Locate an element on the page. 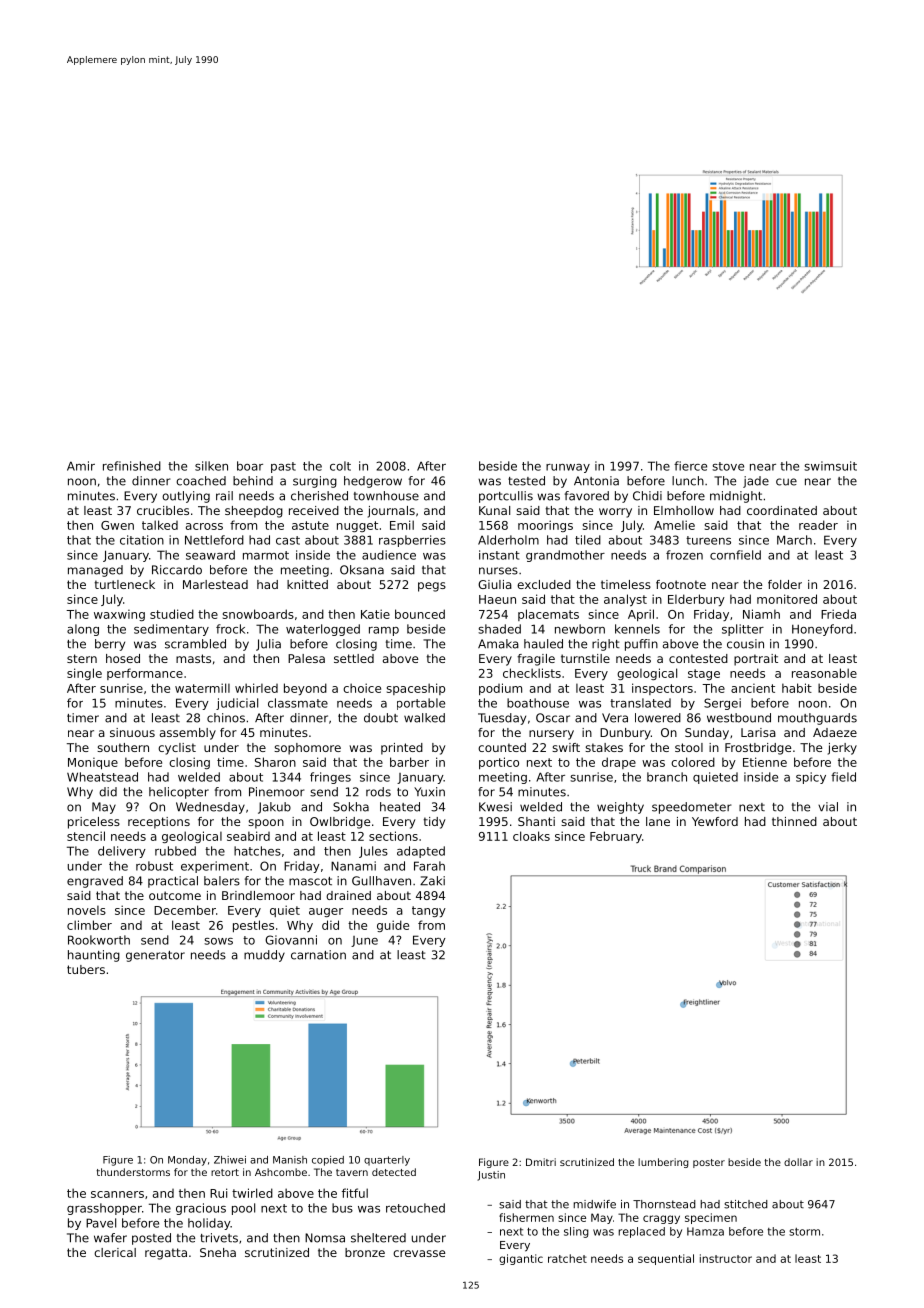  fierce is located at coordinates (690, 466).
